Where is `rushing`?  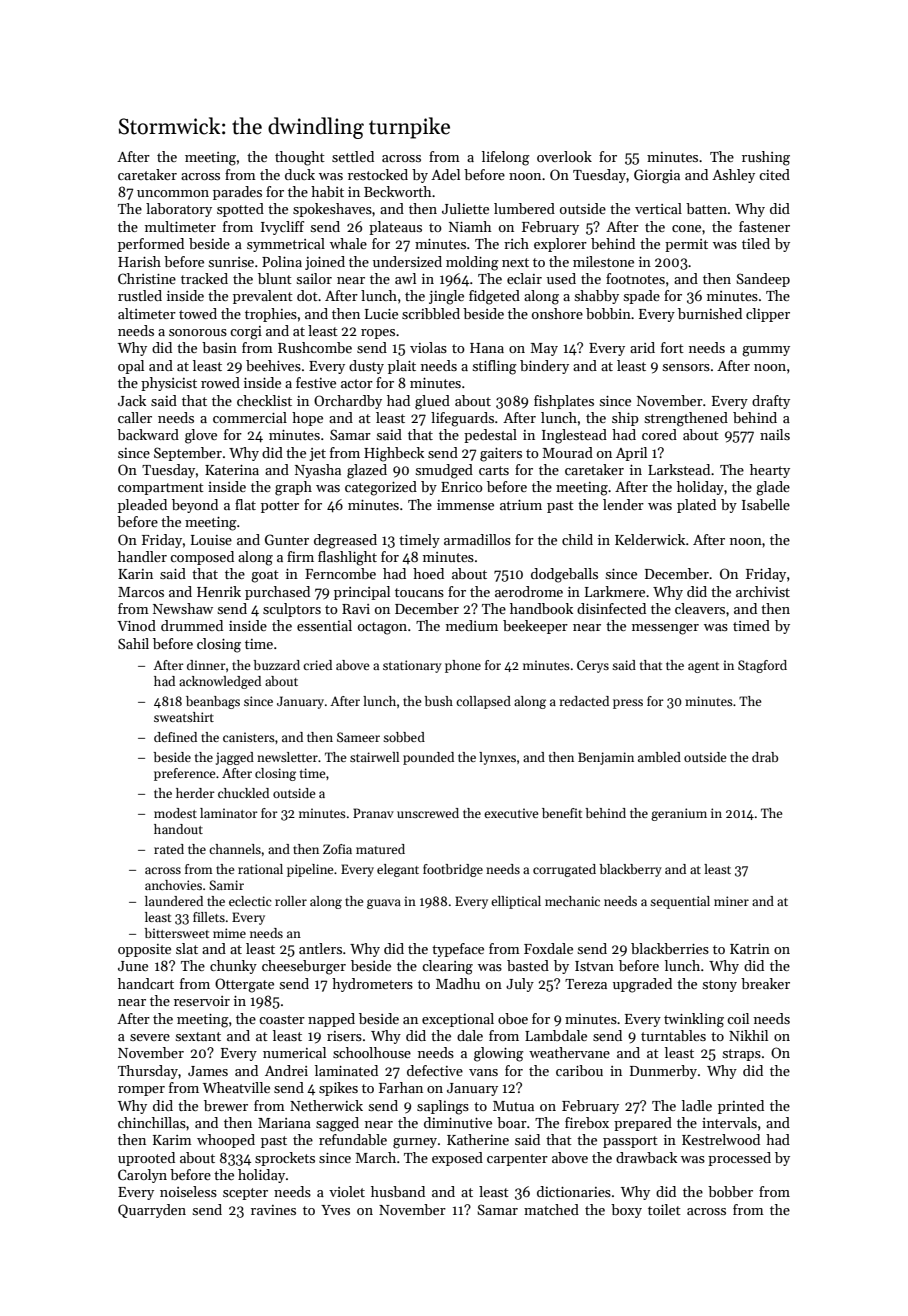 rushing is located at coordinates (766, 158).
